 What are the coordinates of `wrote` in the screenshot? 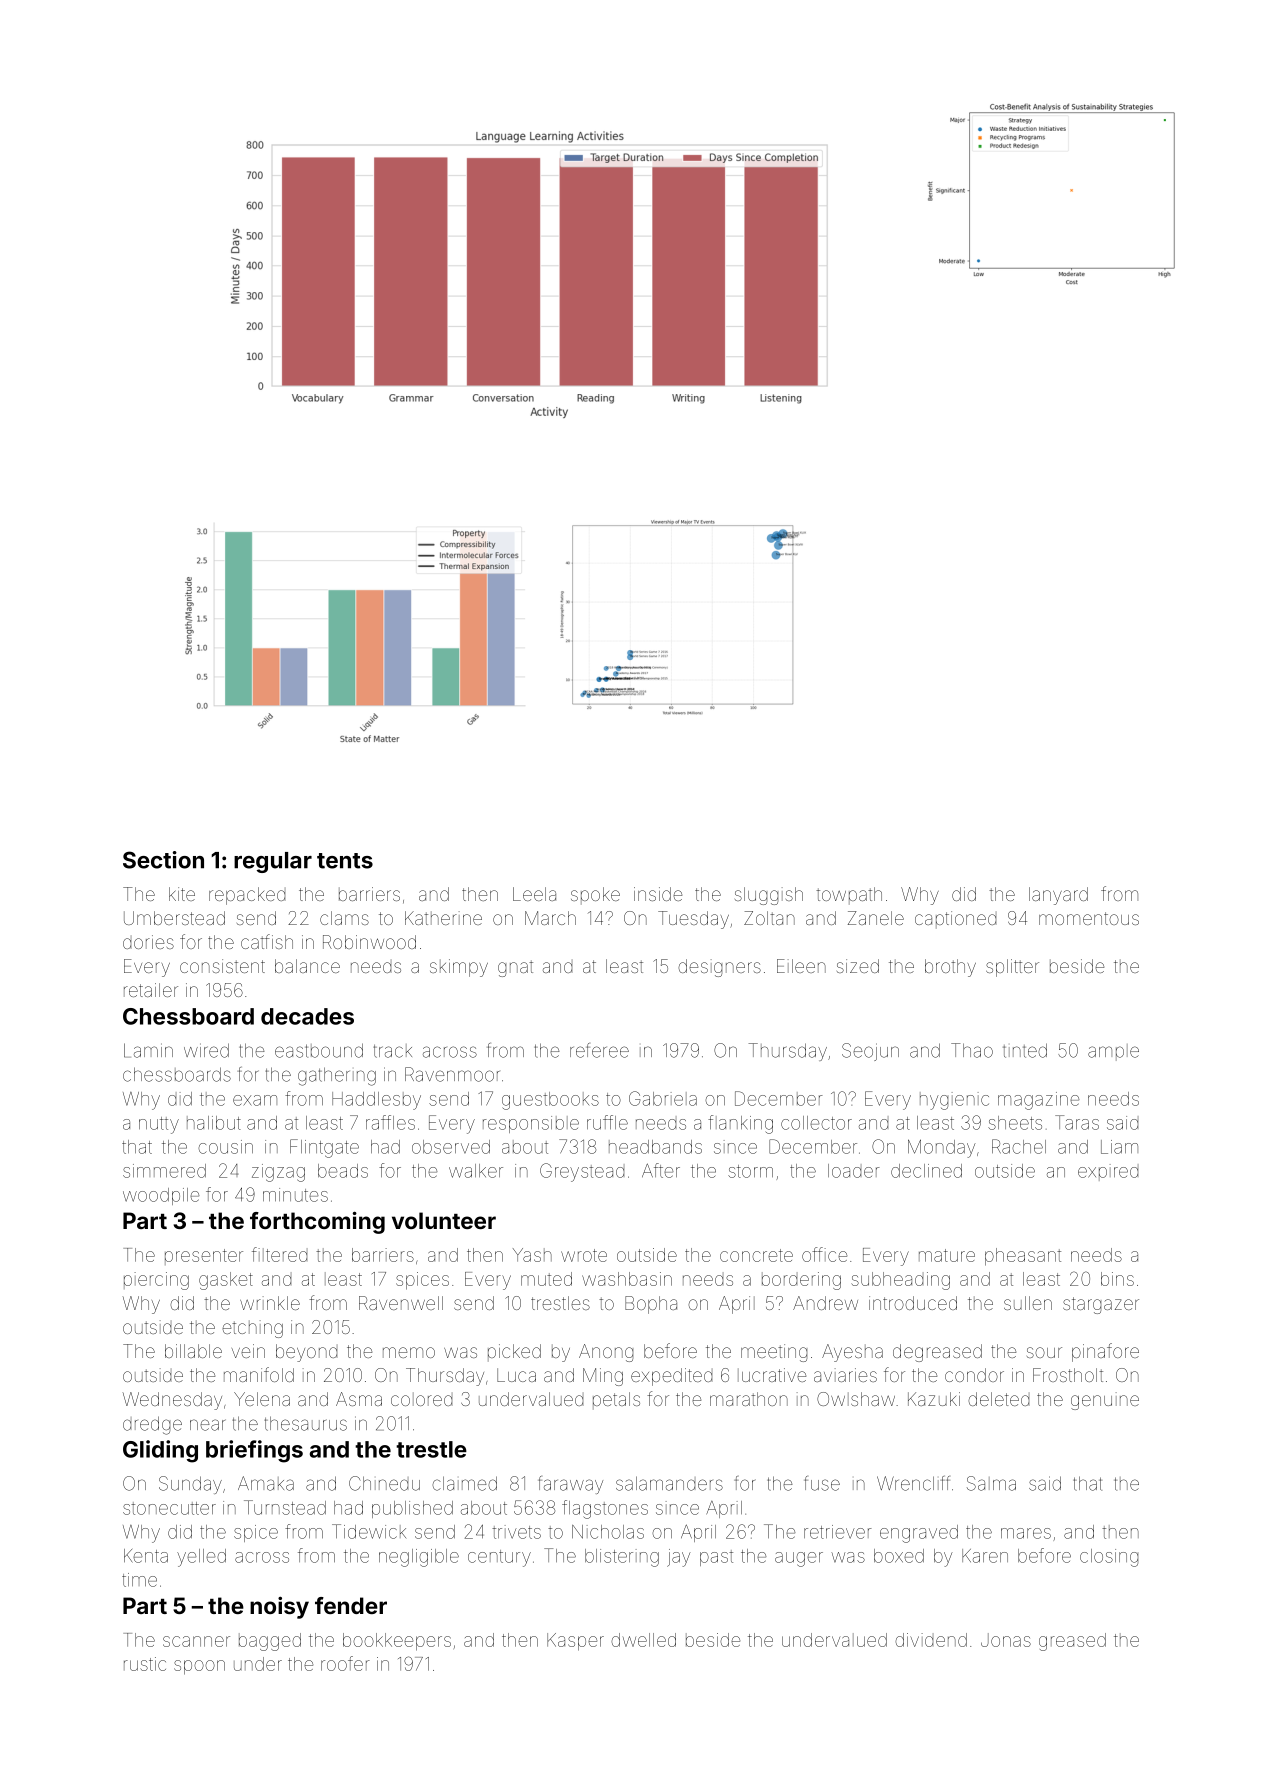 It's located at (584, 1255).
